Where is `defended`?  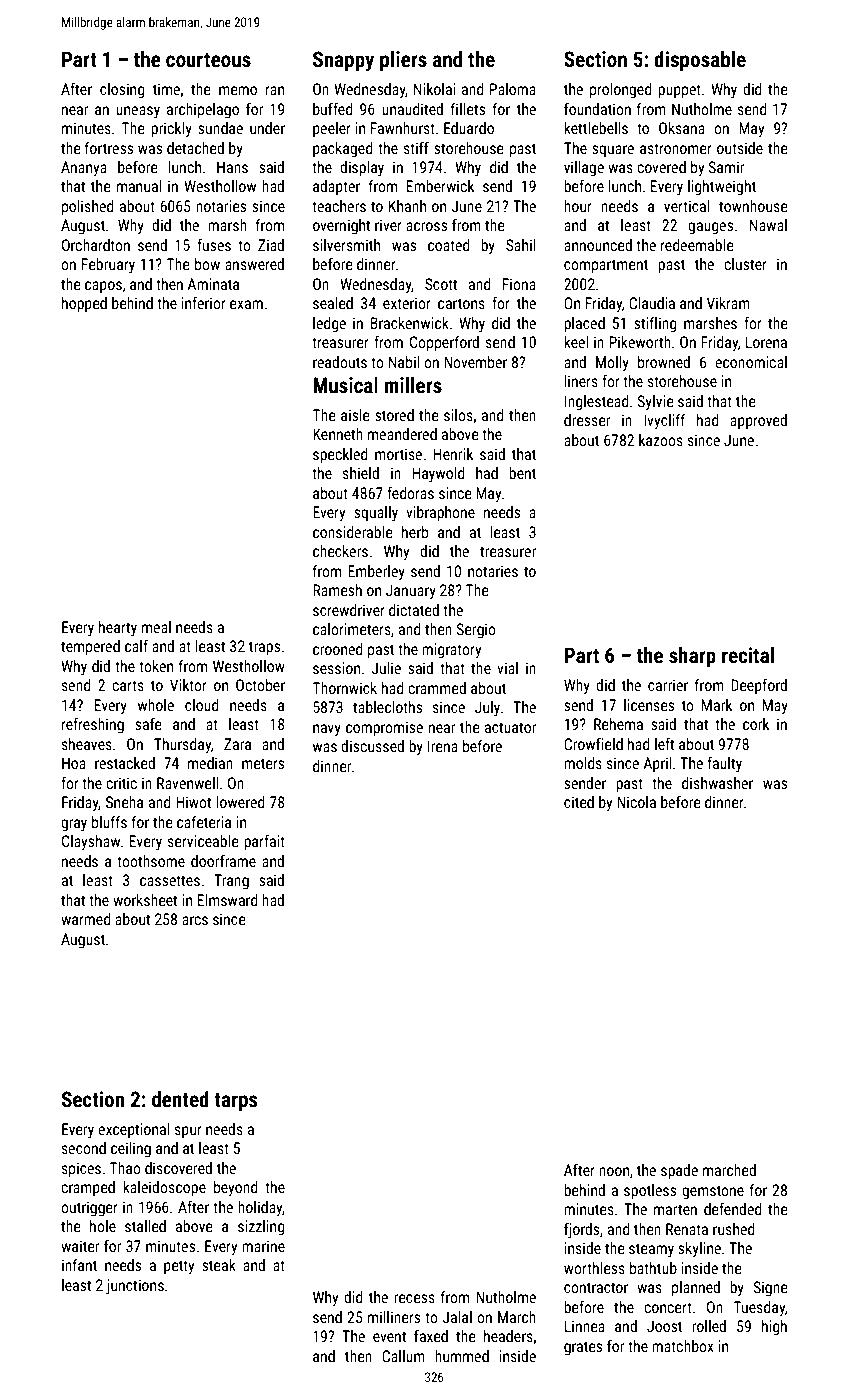 defended is located at coordinates (733, 1209).
